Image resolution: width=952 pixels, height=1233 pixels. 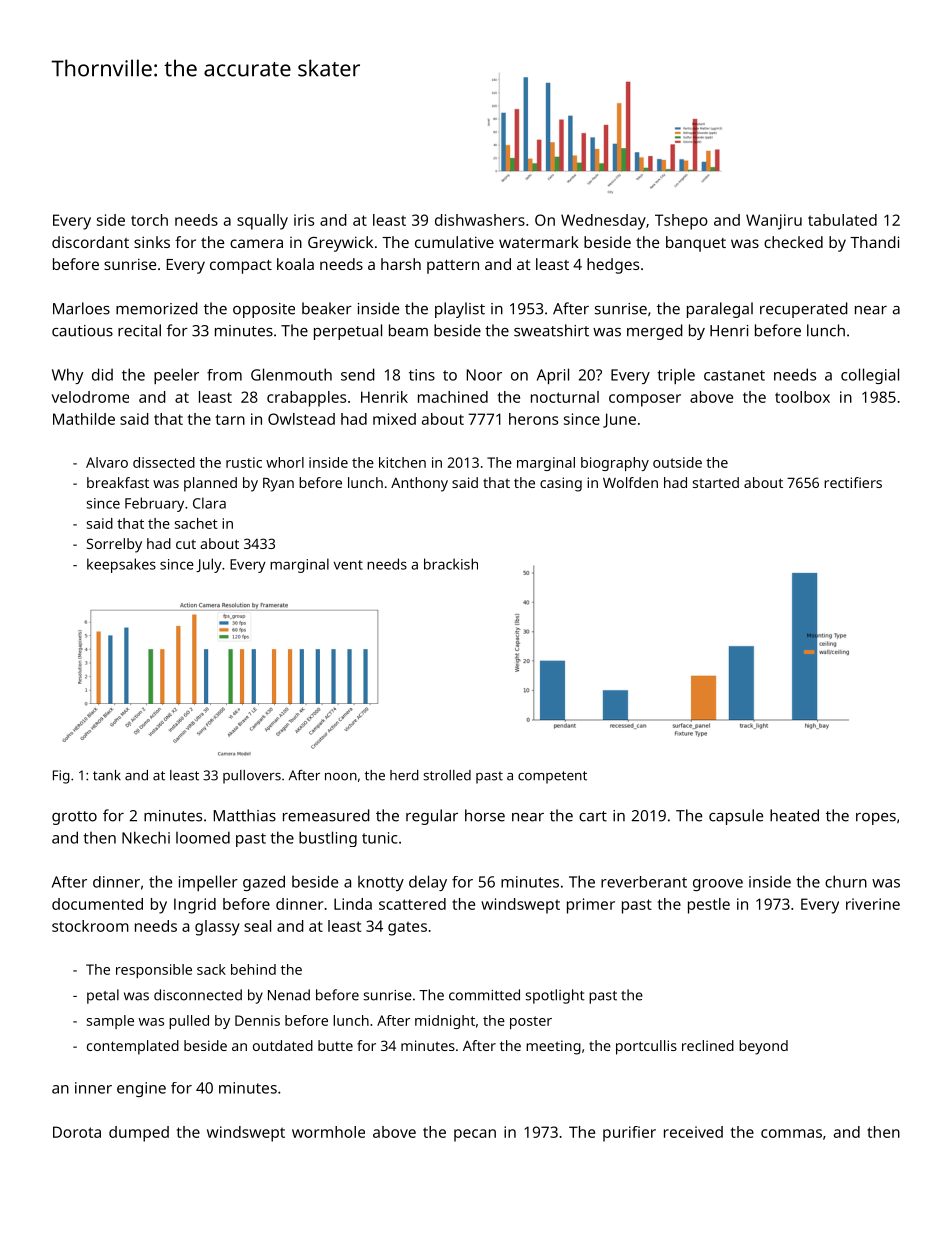 I want to click on discordant, so click(x=90, y=242).
